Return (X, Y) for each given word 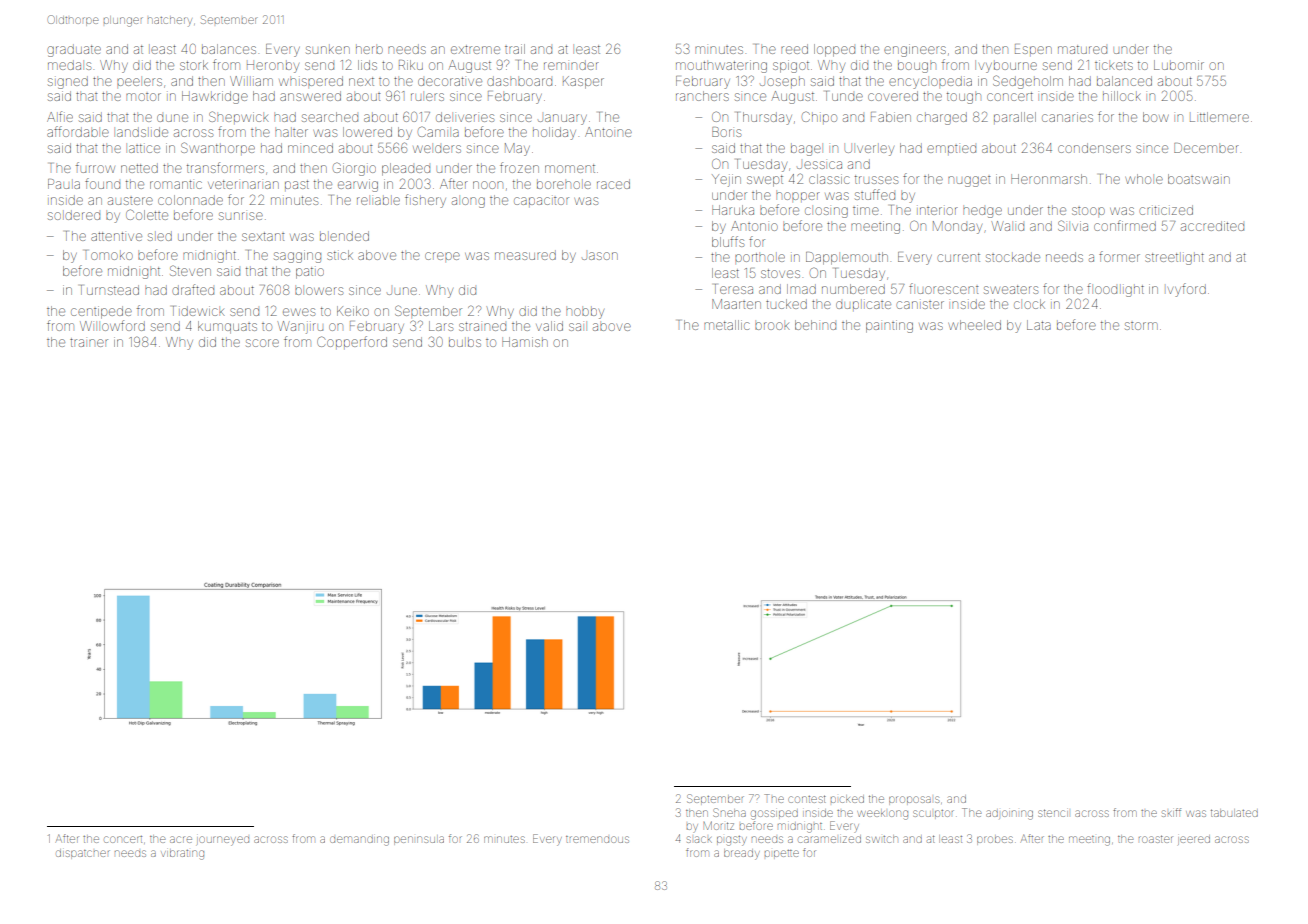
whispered (311, 81)
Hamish (525, 342)
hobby (585, 313)
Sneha (729, 812)
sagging (297, 256)
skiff (1171, 812)
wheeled (974, 325)
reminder (571, 65)
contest (807, 799)
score (262, 343)
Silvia (1073, 225)
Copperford (352, 341)
